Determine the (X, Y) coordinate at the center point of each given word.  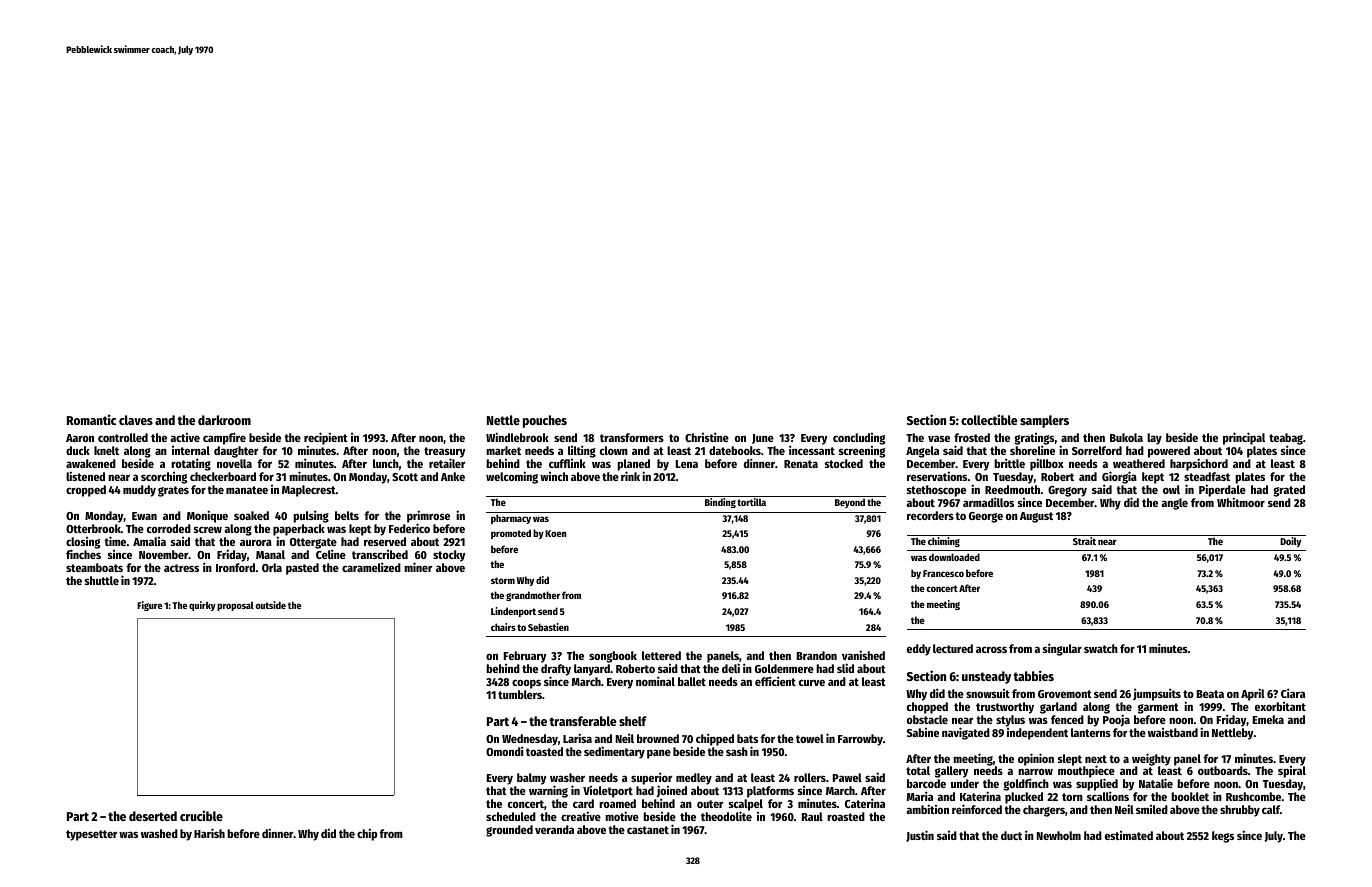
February (525, 657)
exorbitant (1280, 706)
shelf (633, 721)
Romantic (91, 419)
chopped (927, 708)
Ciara (1293, 693)
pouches (545, 421)
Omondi (505, 751)
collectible (989, 419)
